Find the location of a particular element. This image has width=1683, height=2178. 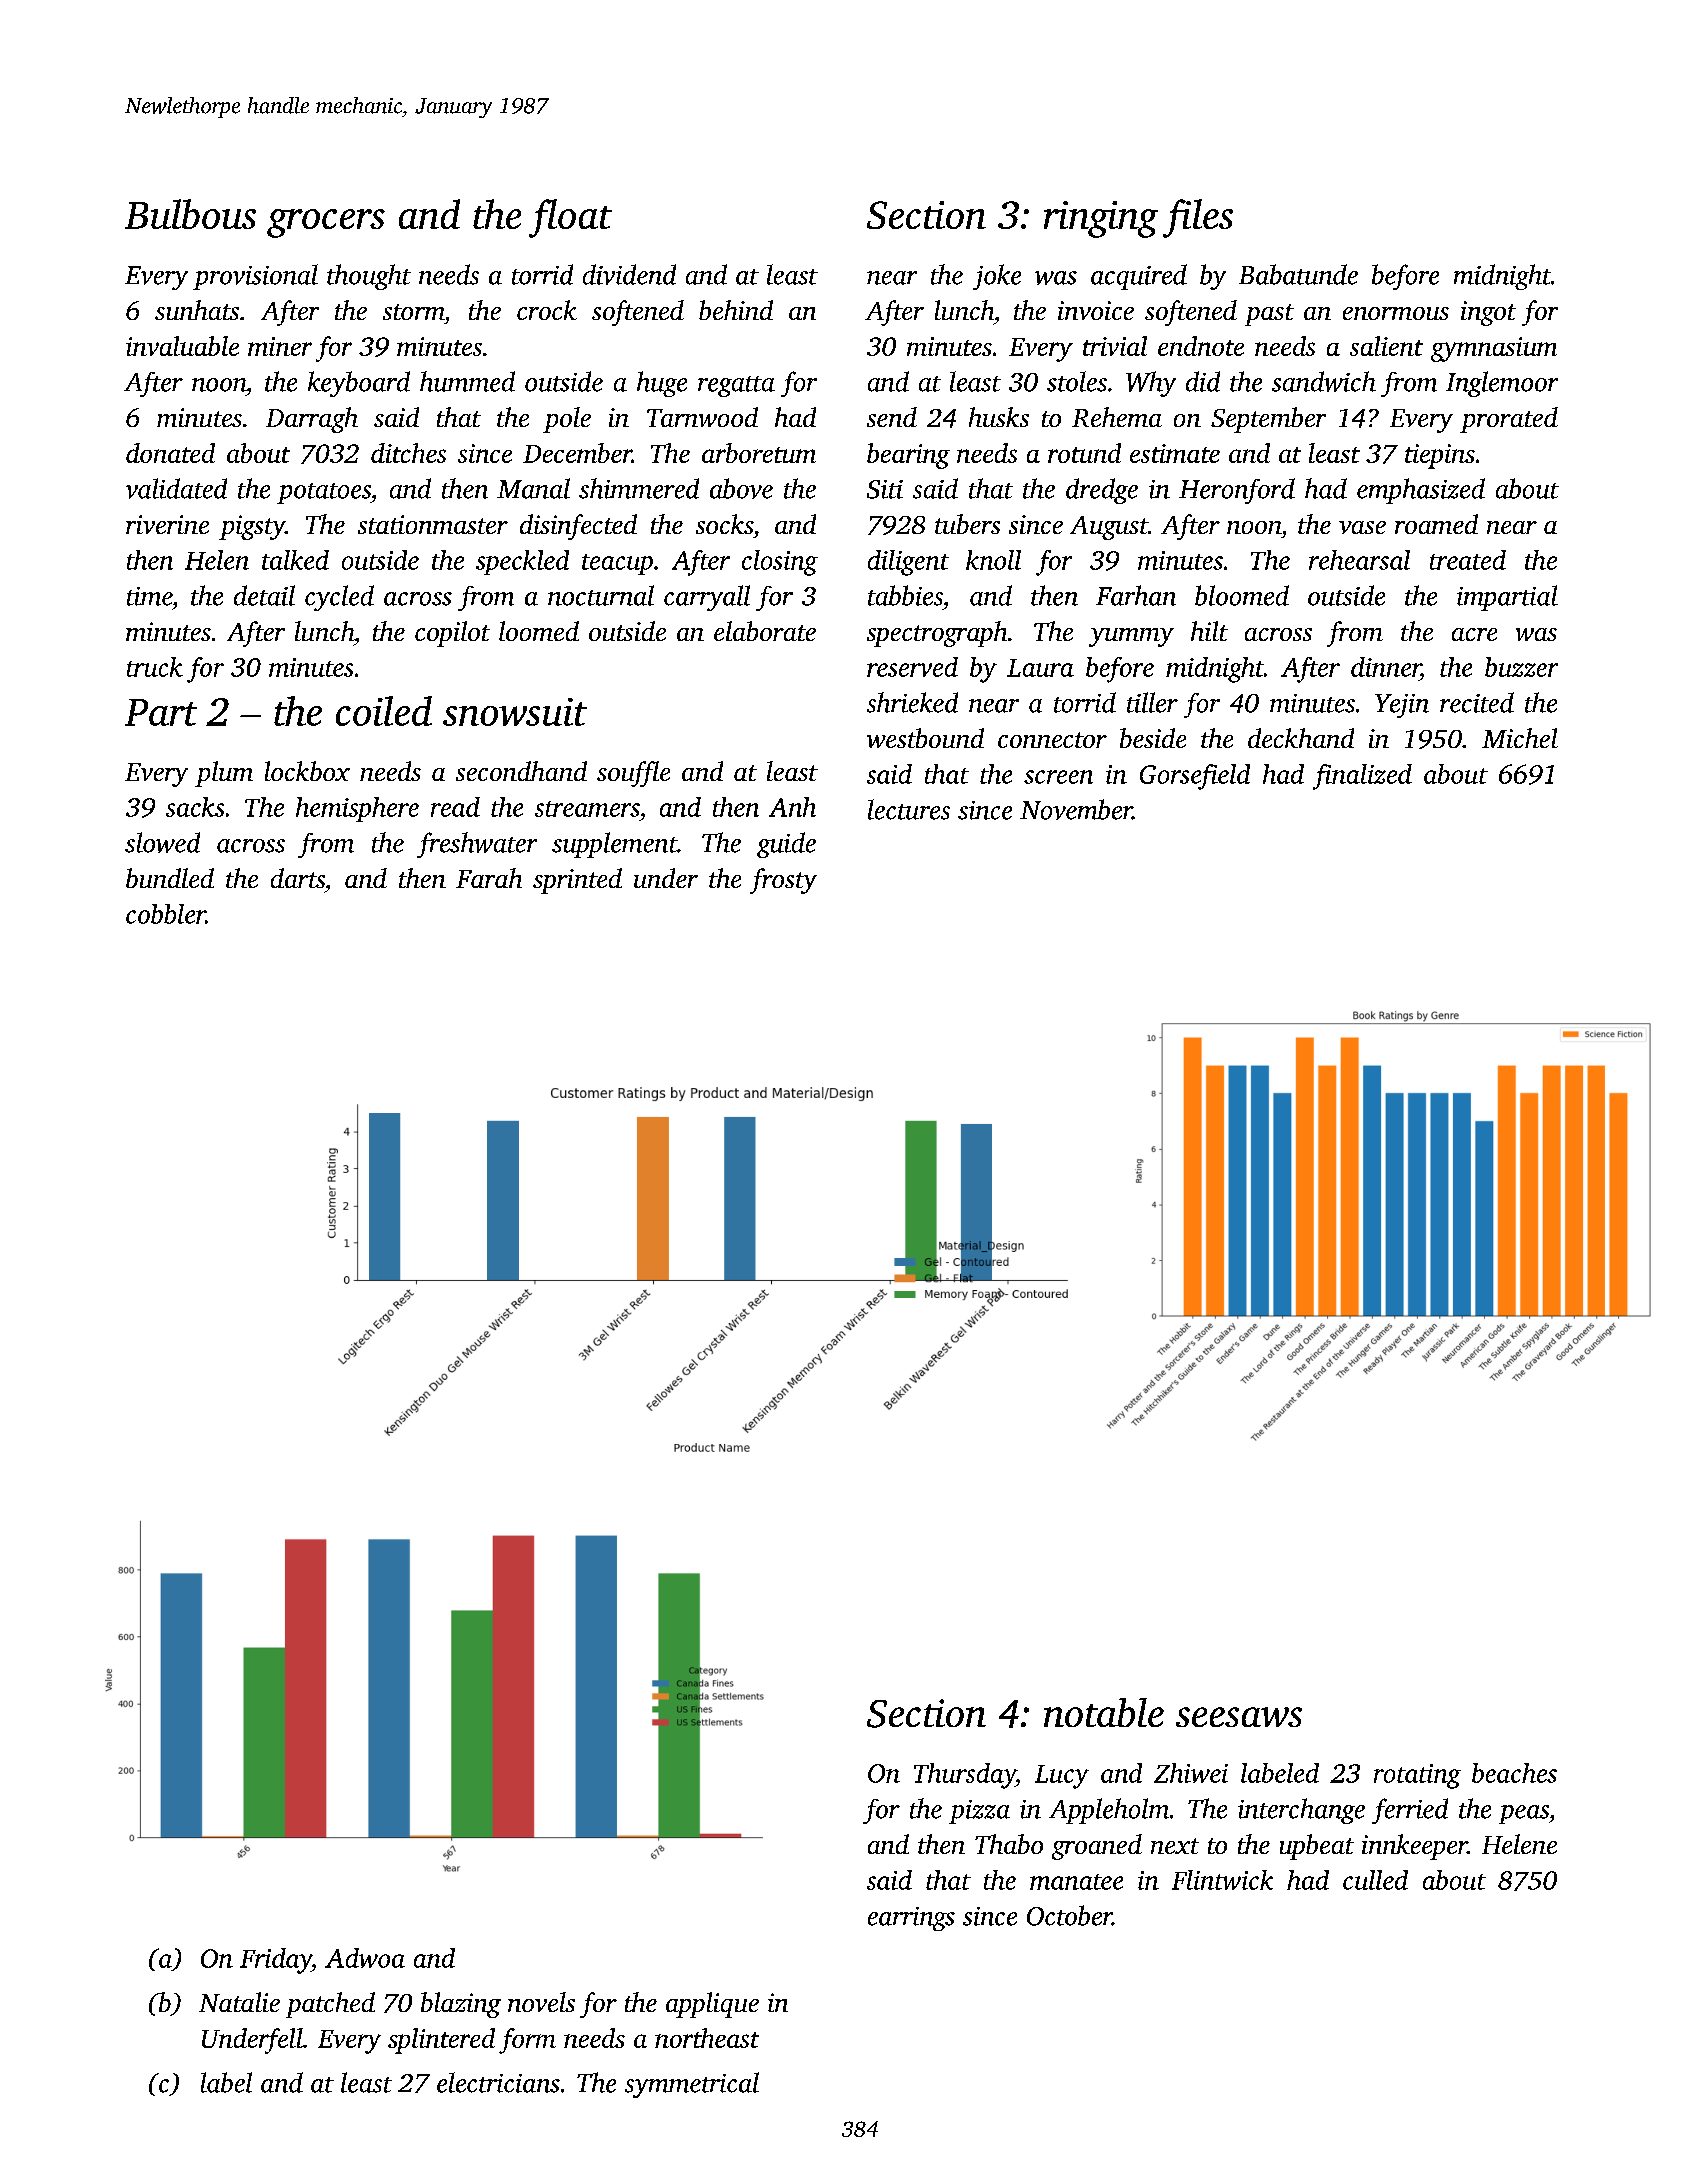

grocers is located at coordinates (326, 223).
